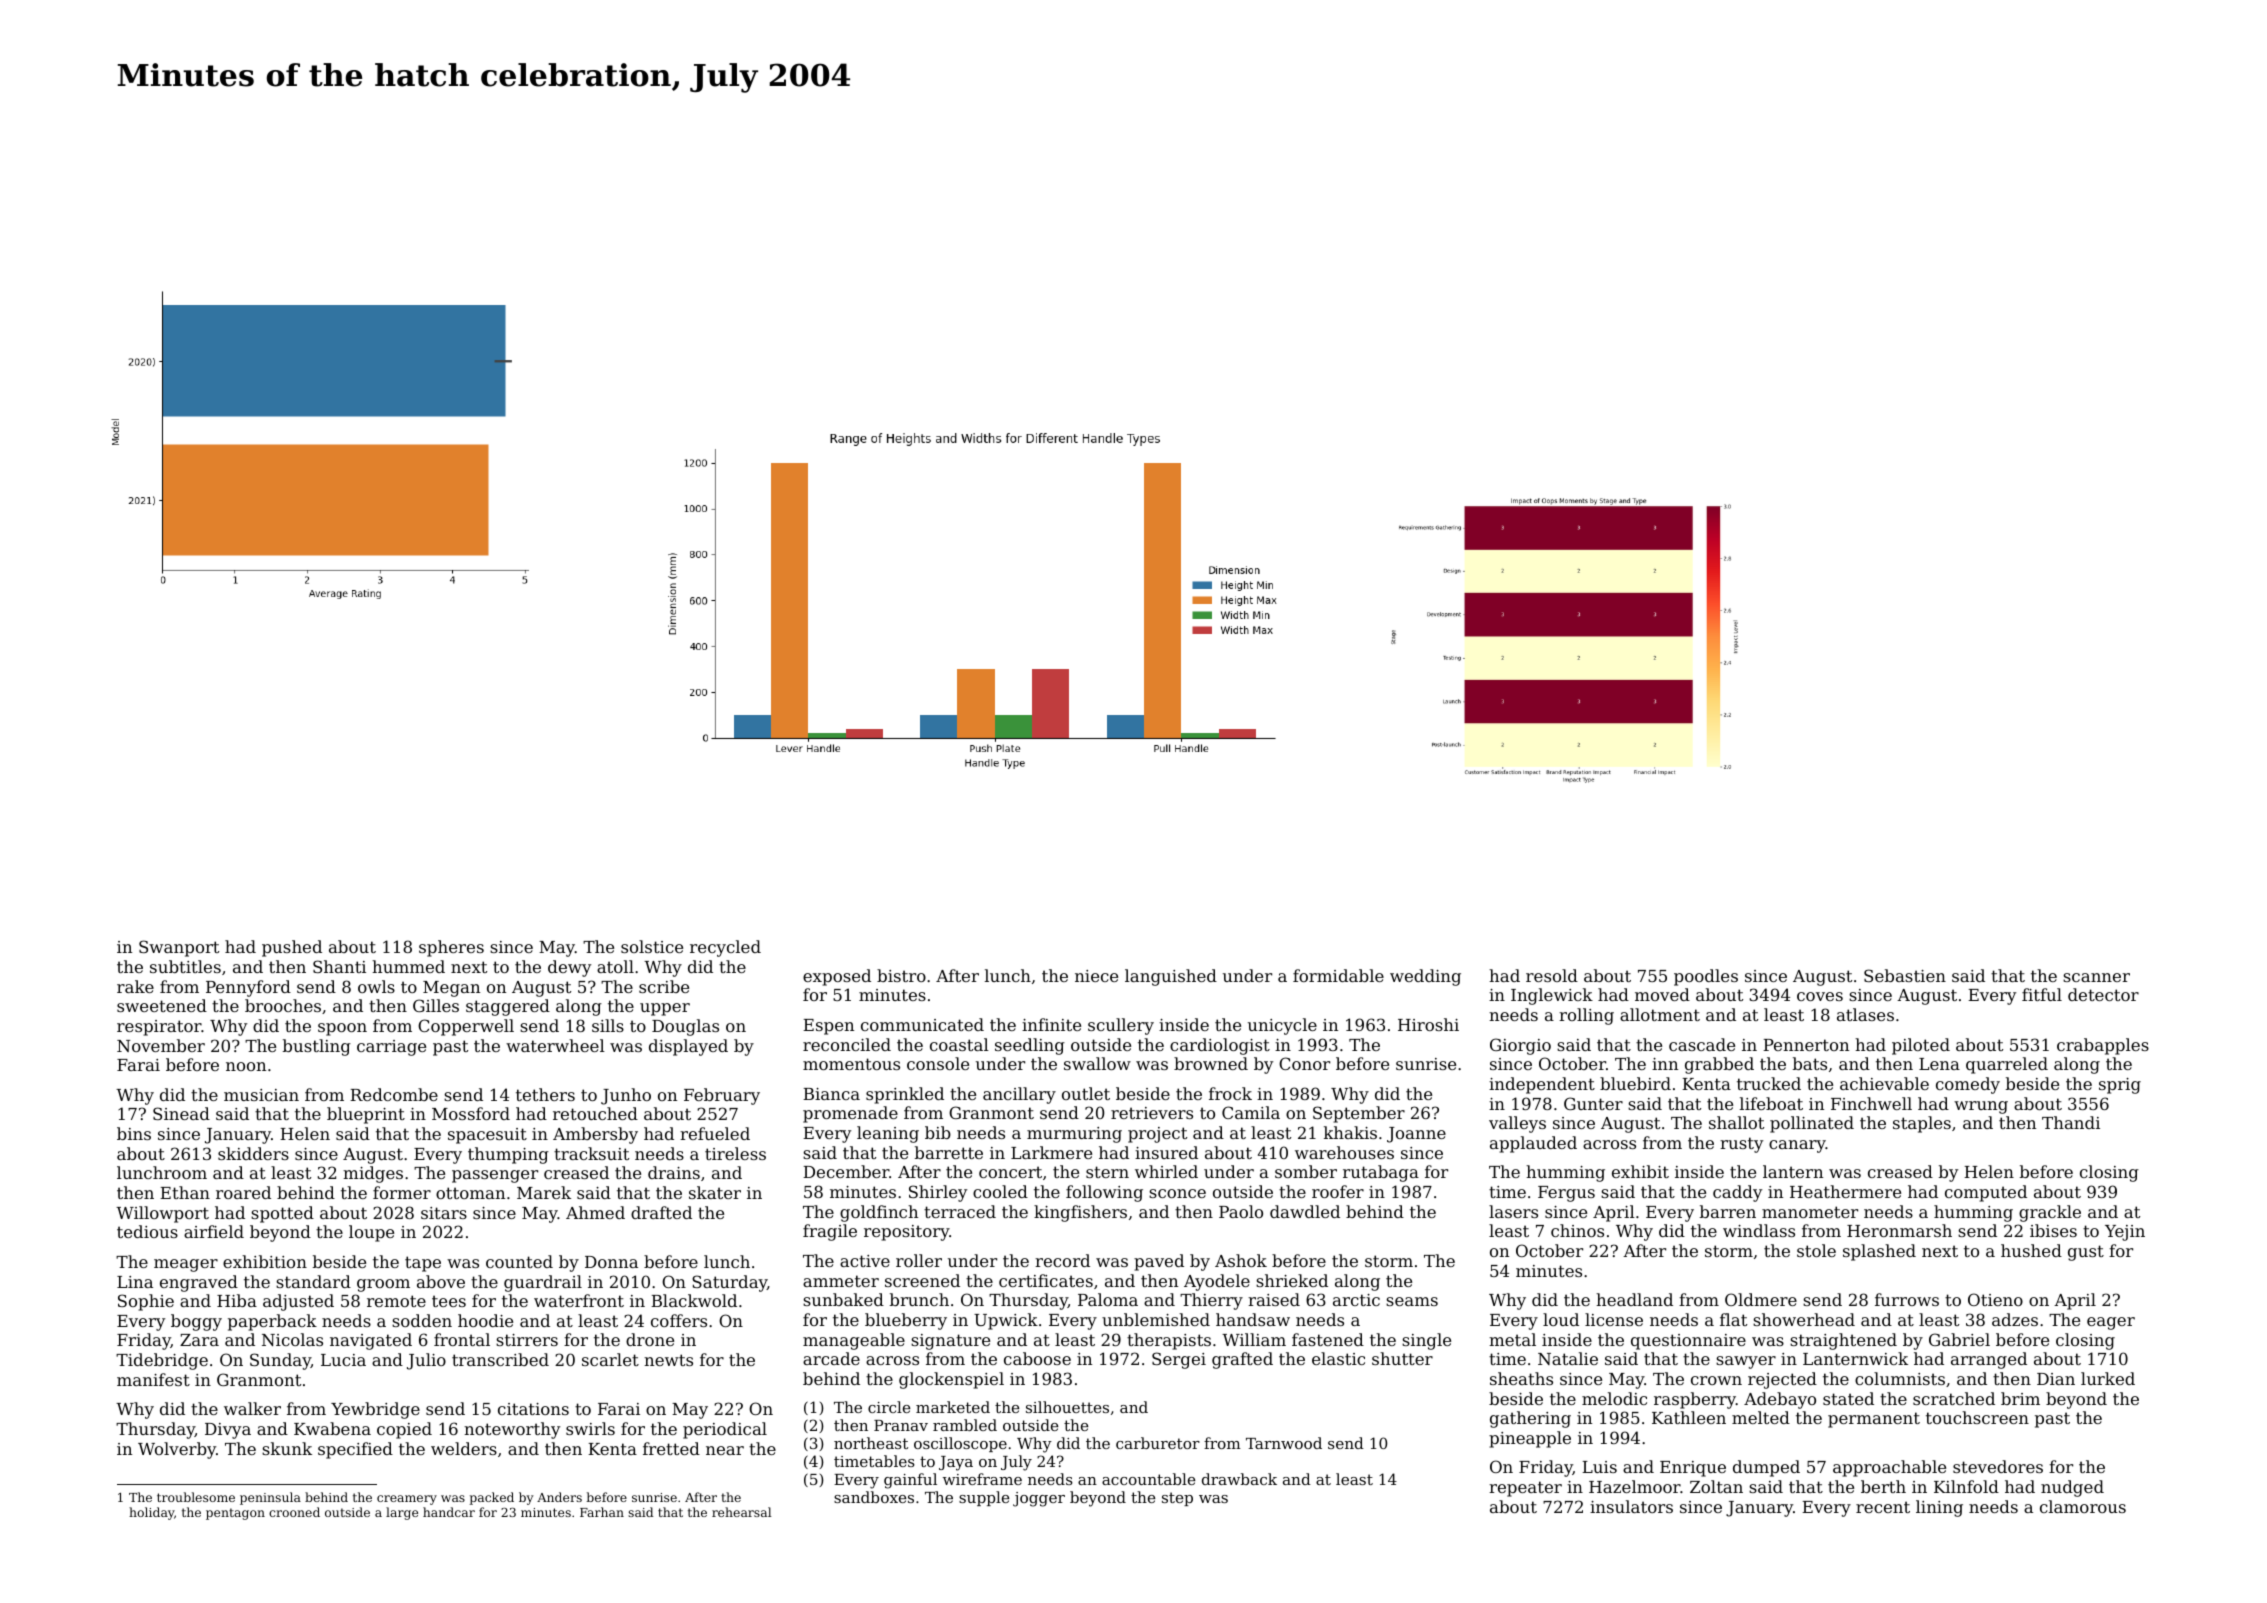 The width and height of the image is (2267, 1603). Describe the element at coordinates (1217, 1282) in the image. I see `Ayodele` at that location.
